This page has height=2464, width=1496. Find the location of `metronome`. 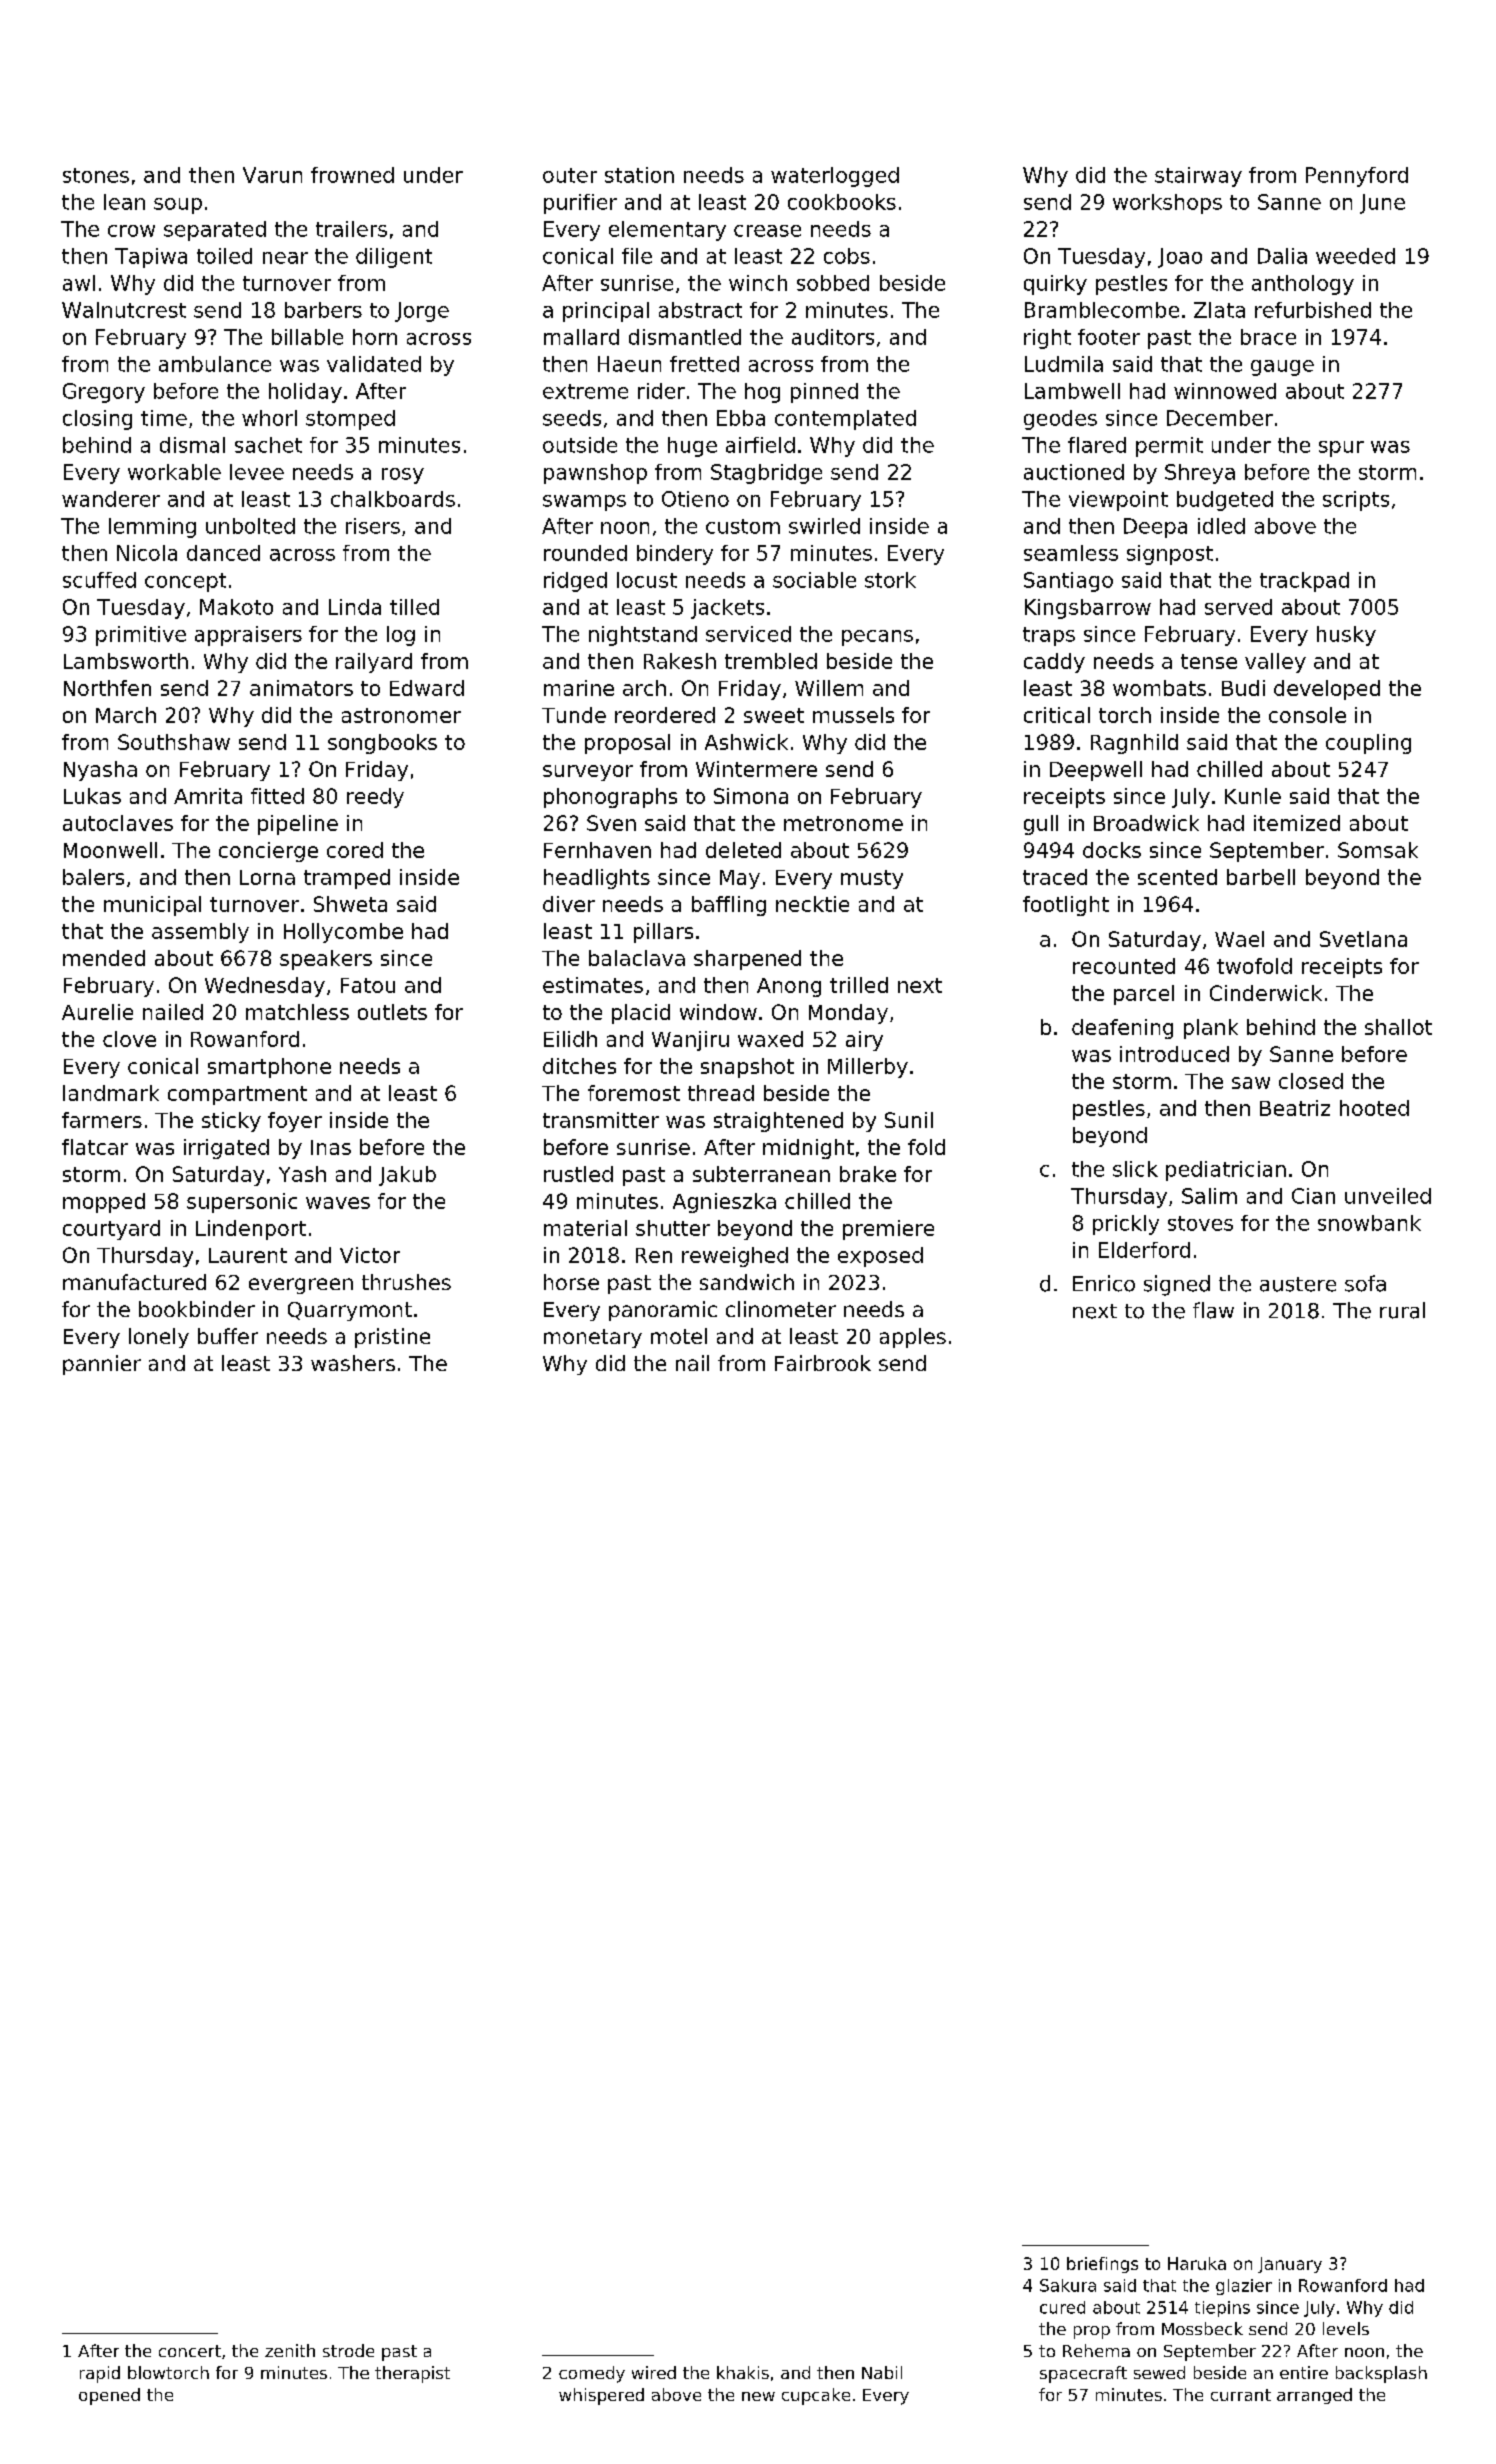

metronome is located at coordinates (843, 823).
